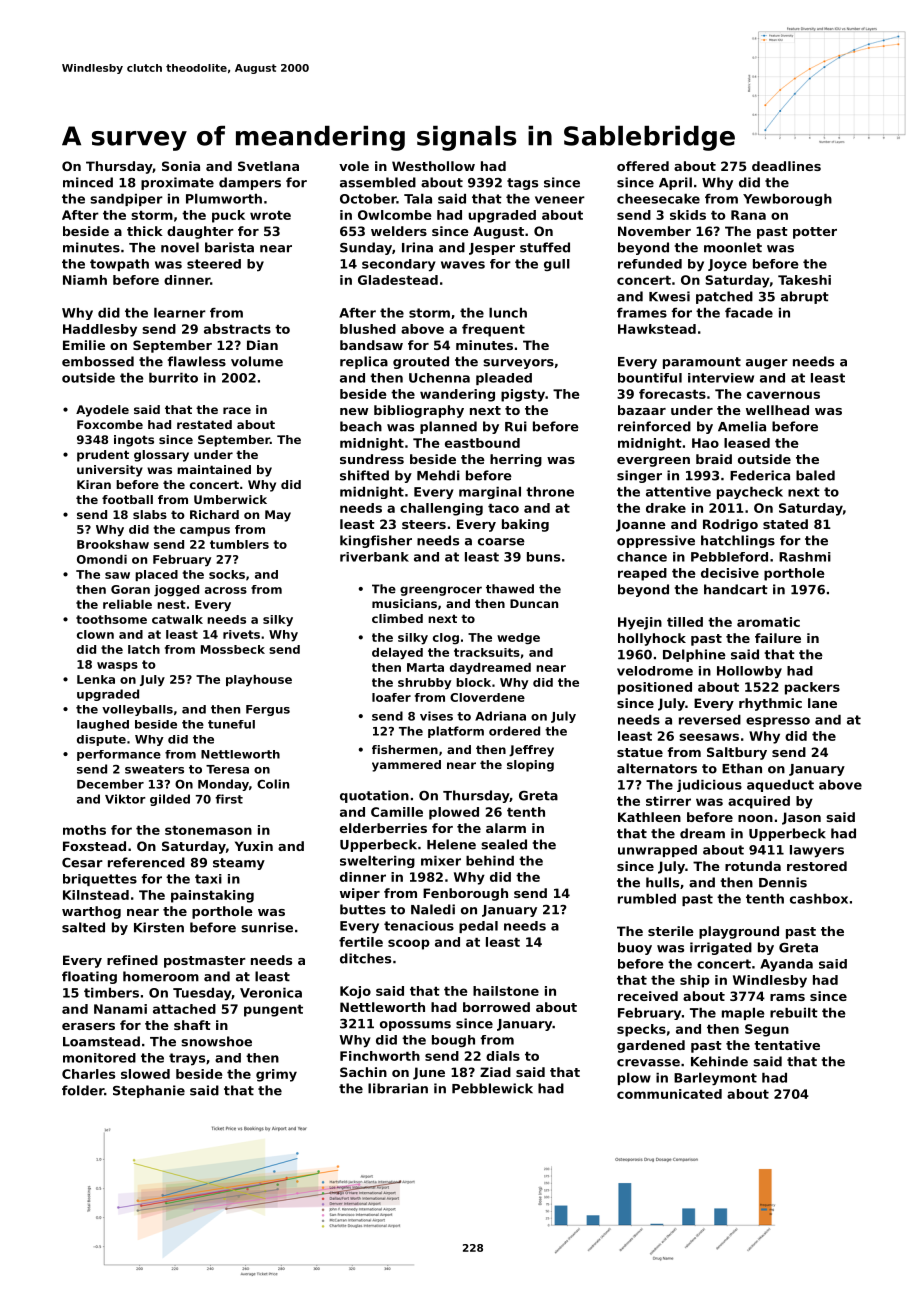 The width and height of the screenshot is (924, 1308). I want to click on frequent, so click(493, 330).
